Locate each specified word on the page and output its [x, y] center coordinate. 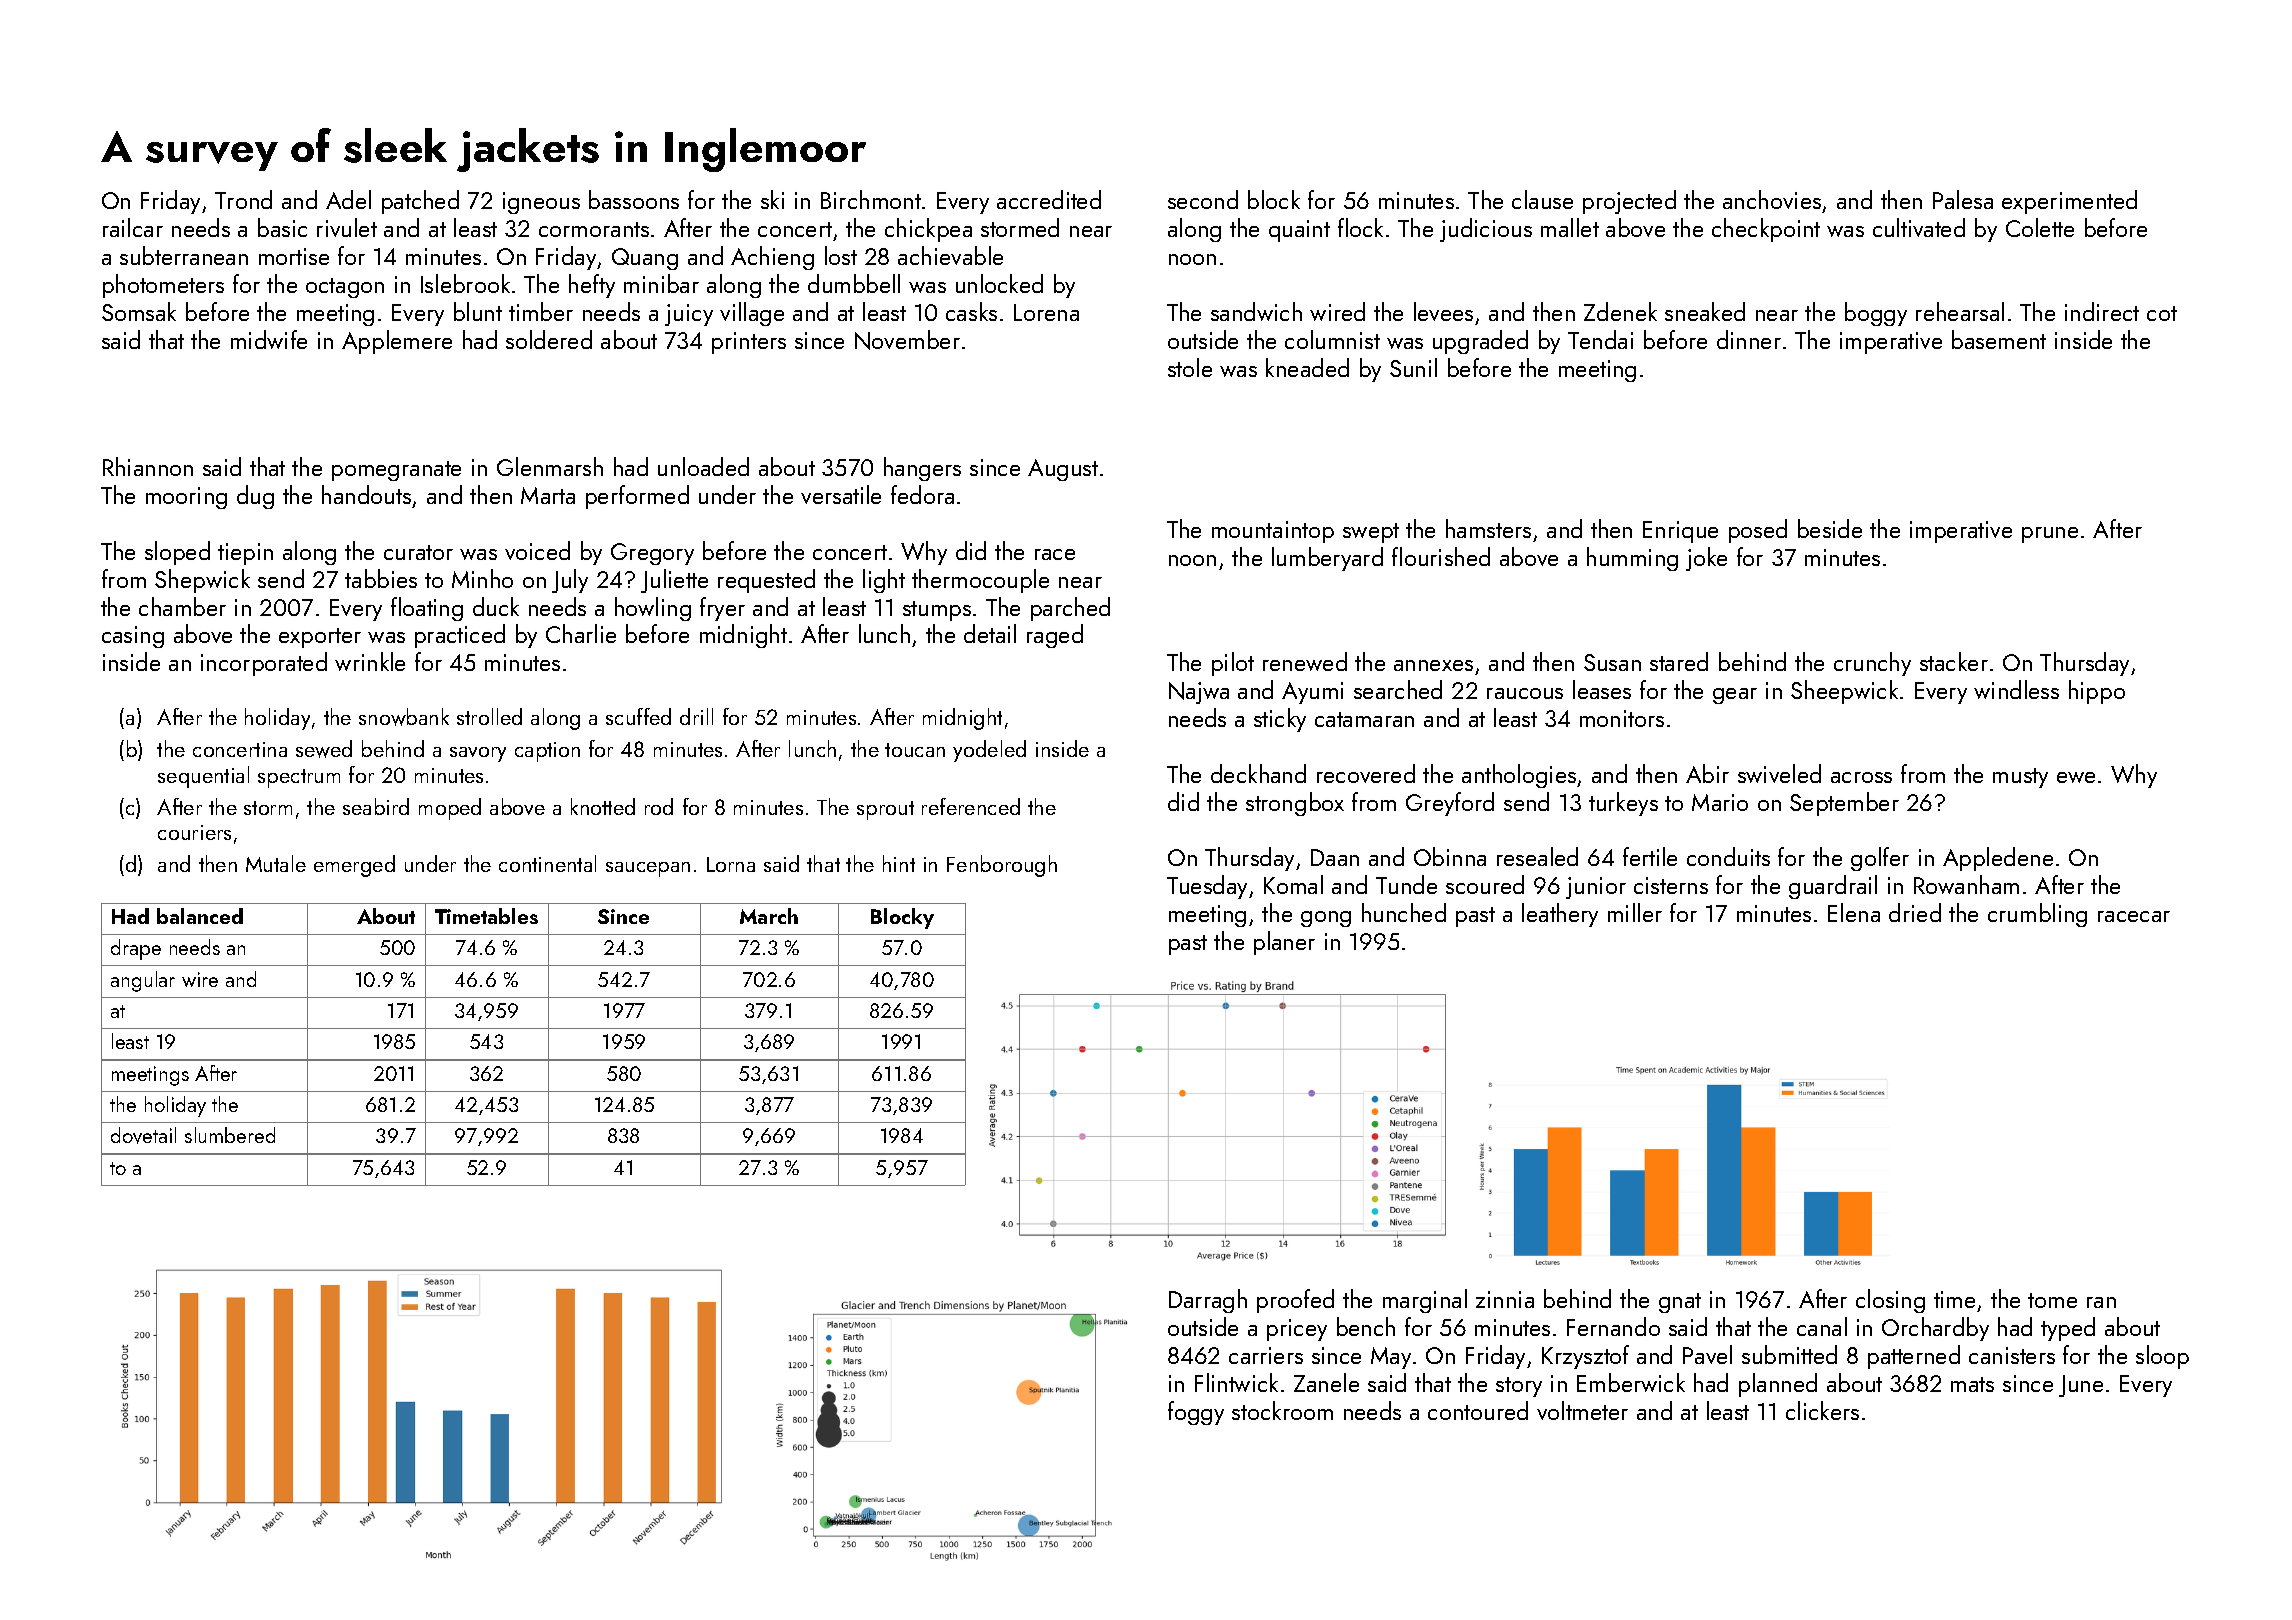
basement [1999, 339]
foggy [1196, 1413]
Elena [1854, 912]
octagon [345, 288]
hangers [922, 469]
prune [2050, 535]
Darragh [1208, 1301]
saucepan [648, 869]
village [752, 314]
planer [1284, 943]
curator [418, 552]
